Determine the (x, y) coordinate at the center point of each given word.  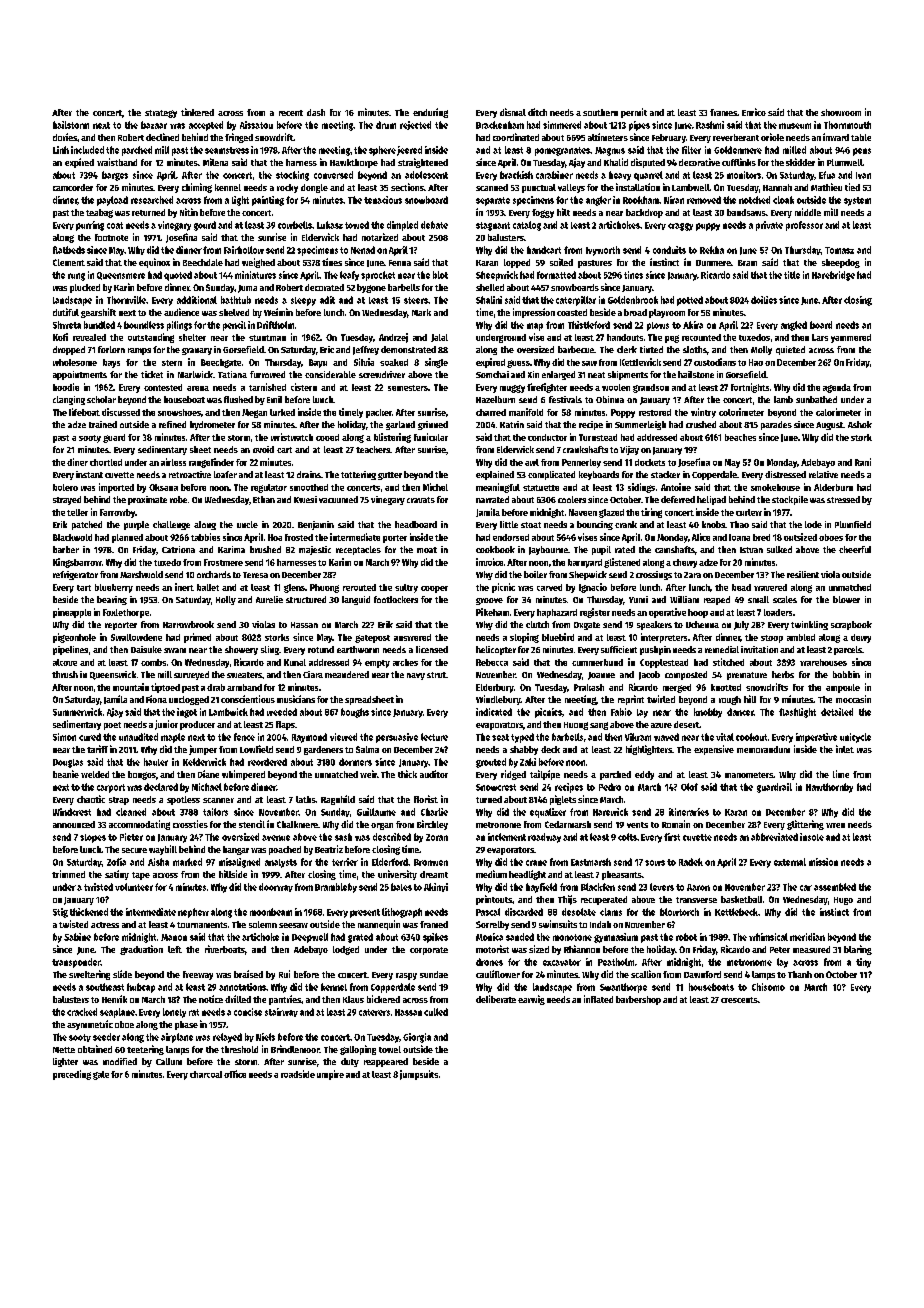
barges (115, 176)
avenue (276, 838)
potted (690, 301)
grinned (433, 425)
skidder (800, 162)
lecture (434, 737)
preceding (72, 1075)
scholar (101, 399)
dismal (513, 112)
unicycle (855, 738)
